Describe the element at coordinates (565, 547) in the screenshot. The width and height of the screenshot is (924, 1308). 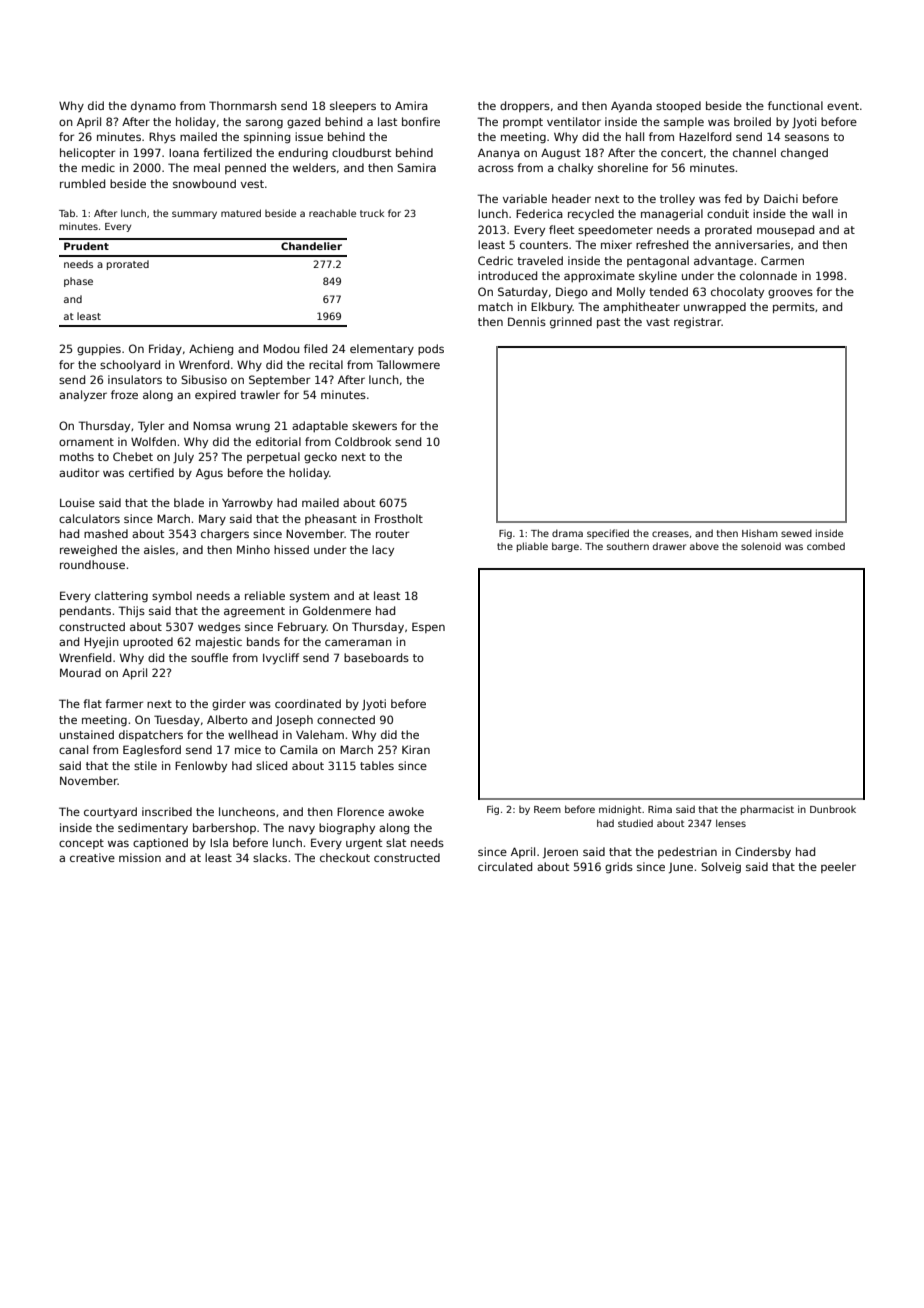
I see `barge` at that location.
